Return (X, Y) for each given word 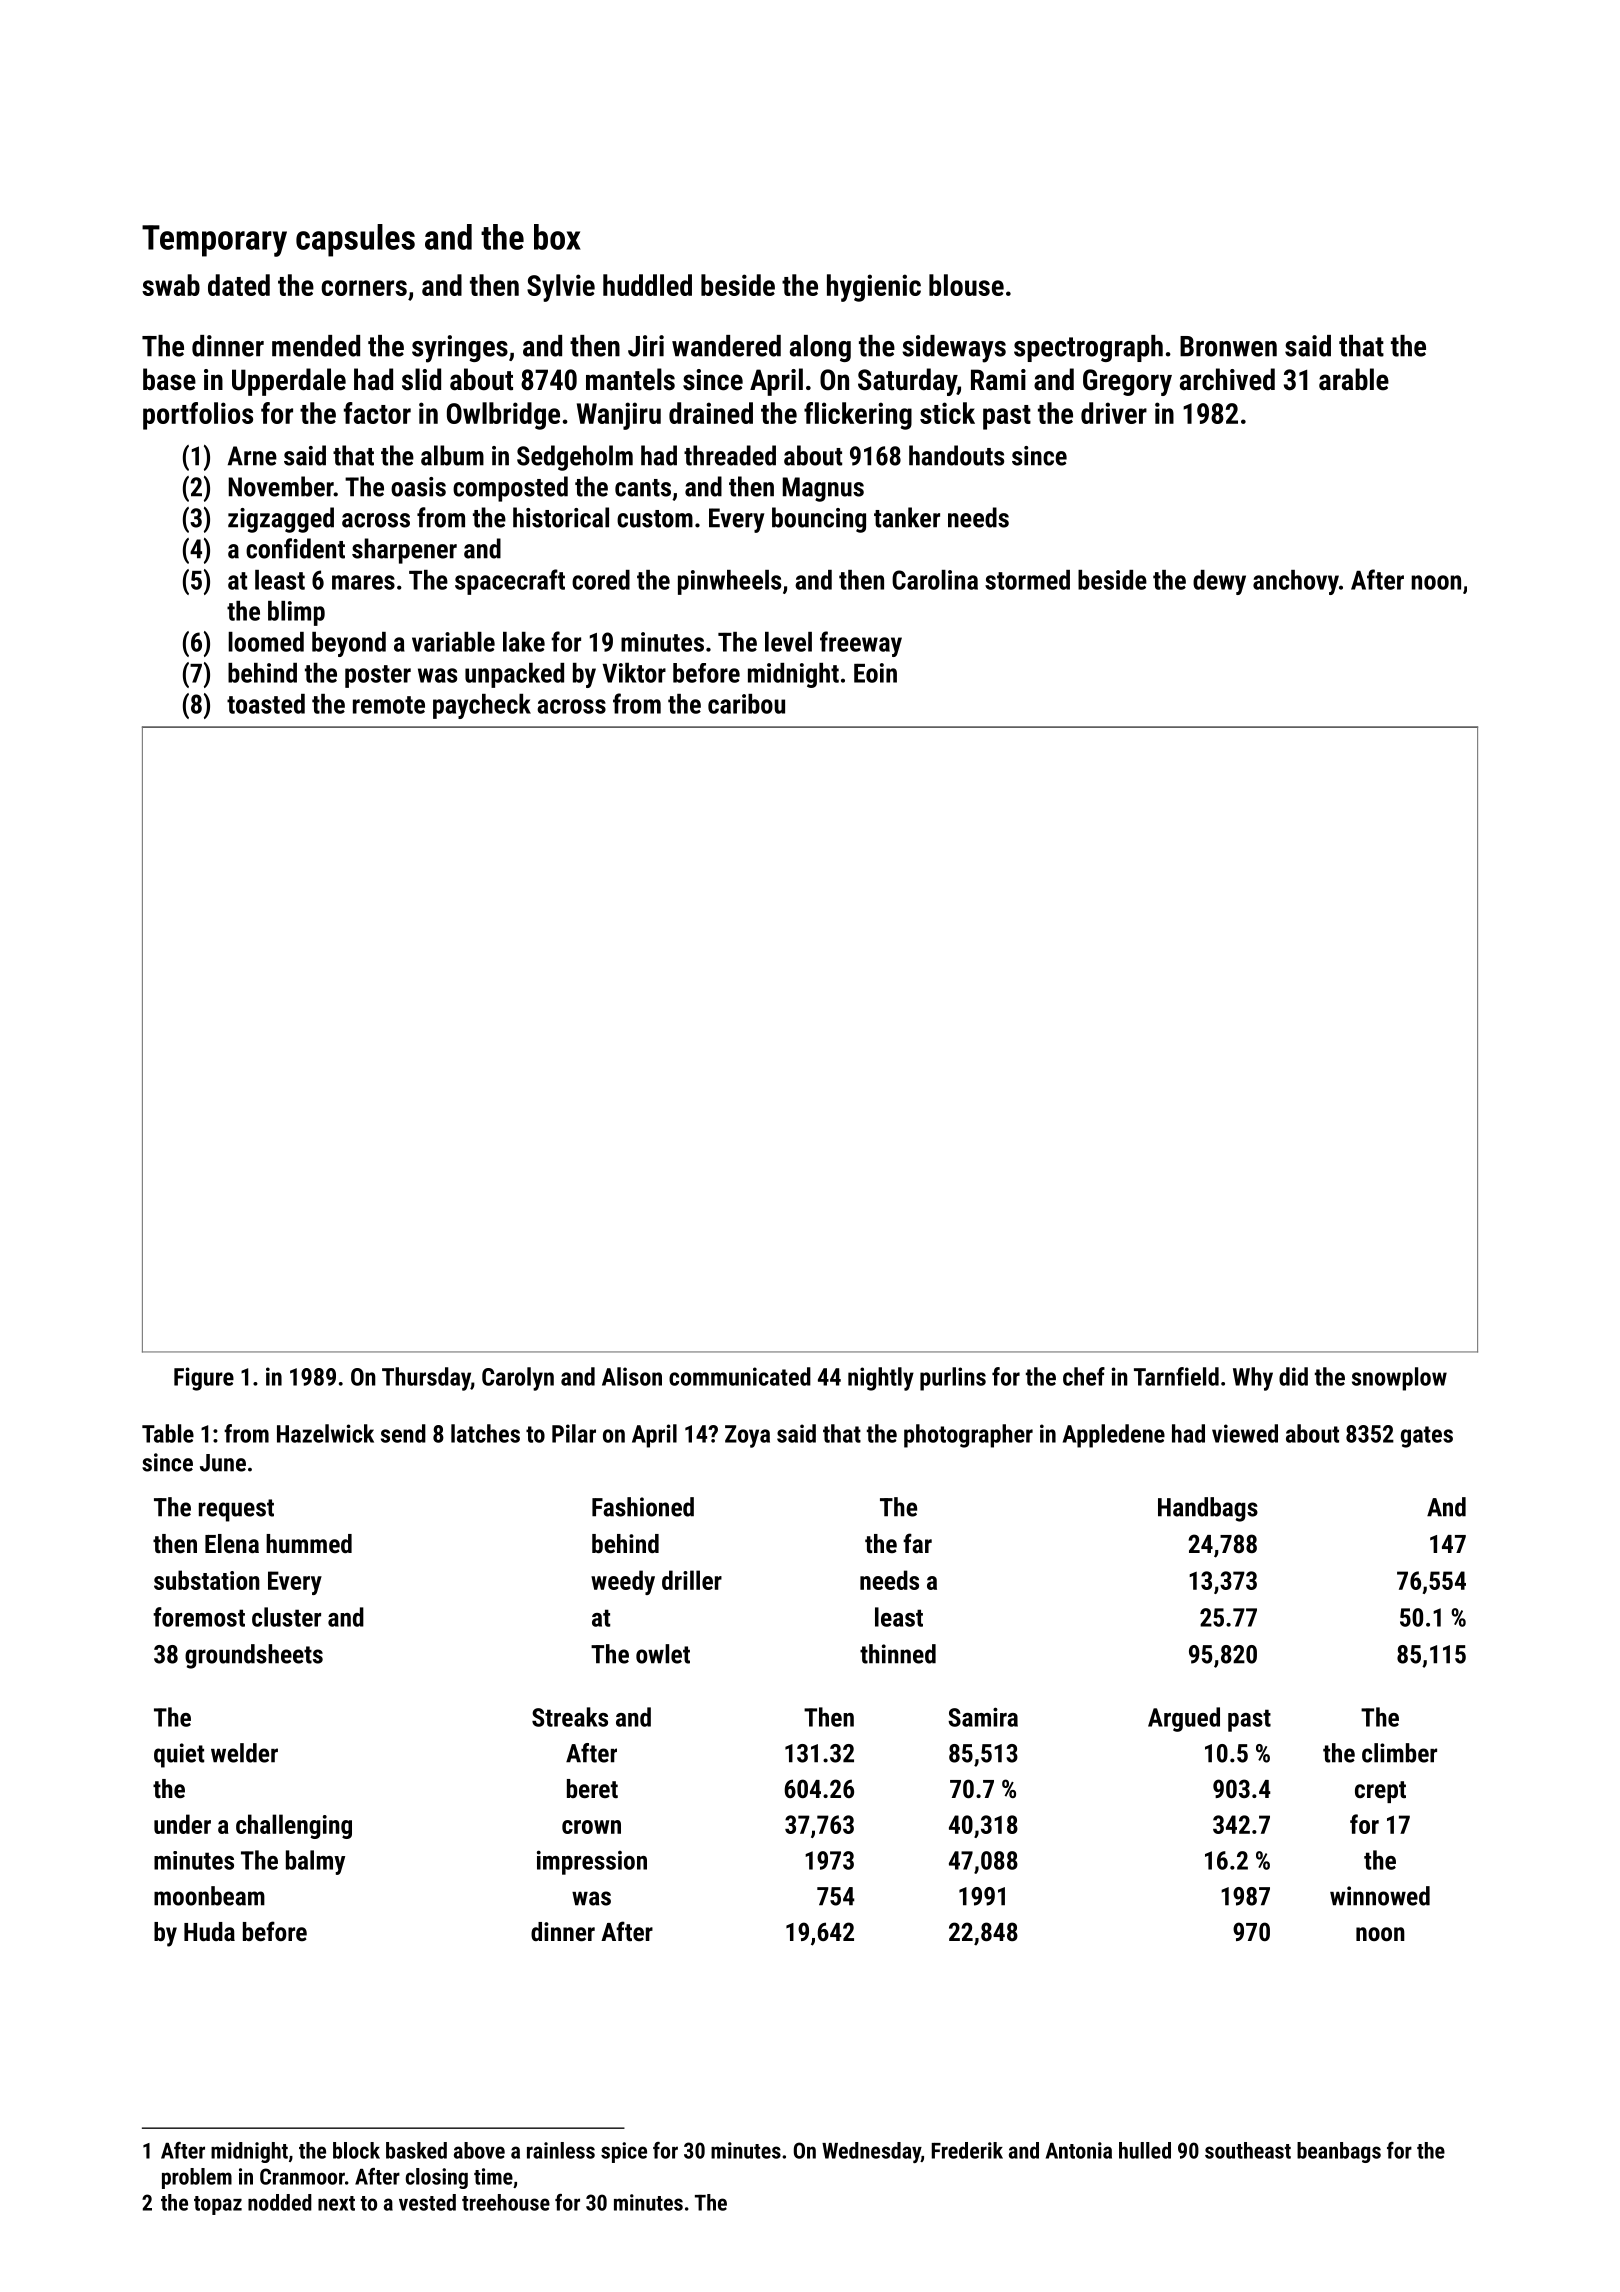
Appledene (1114, 1436)
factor (377, 413)
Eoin (875, 673)
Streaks (570, 1717)
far (917, 1543)
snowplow (1399, 1379)
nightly (881, 1379)
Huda (209, 1931)
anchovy (1296, 582)
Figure (204, 1379)
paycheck (482, 706)
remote (389, 705)
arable (1354, 379)
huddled (647, 285)
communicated (740, 1376)
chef (1084, 1376)
